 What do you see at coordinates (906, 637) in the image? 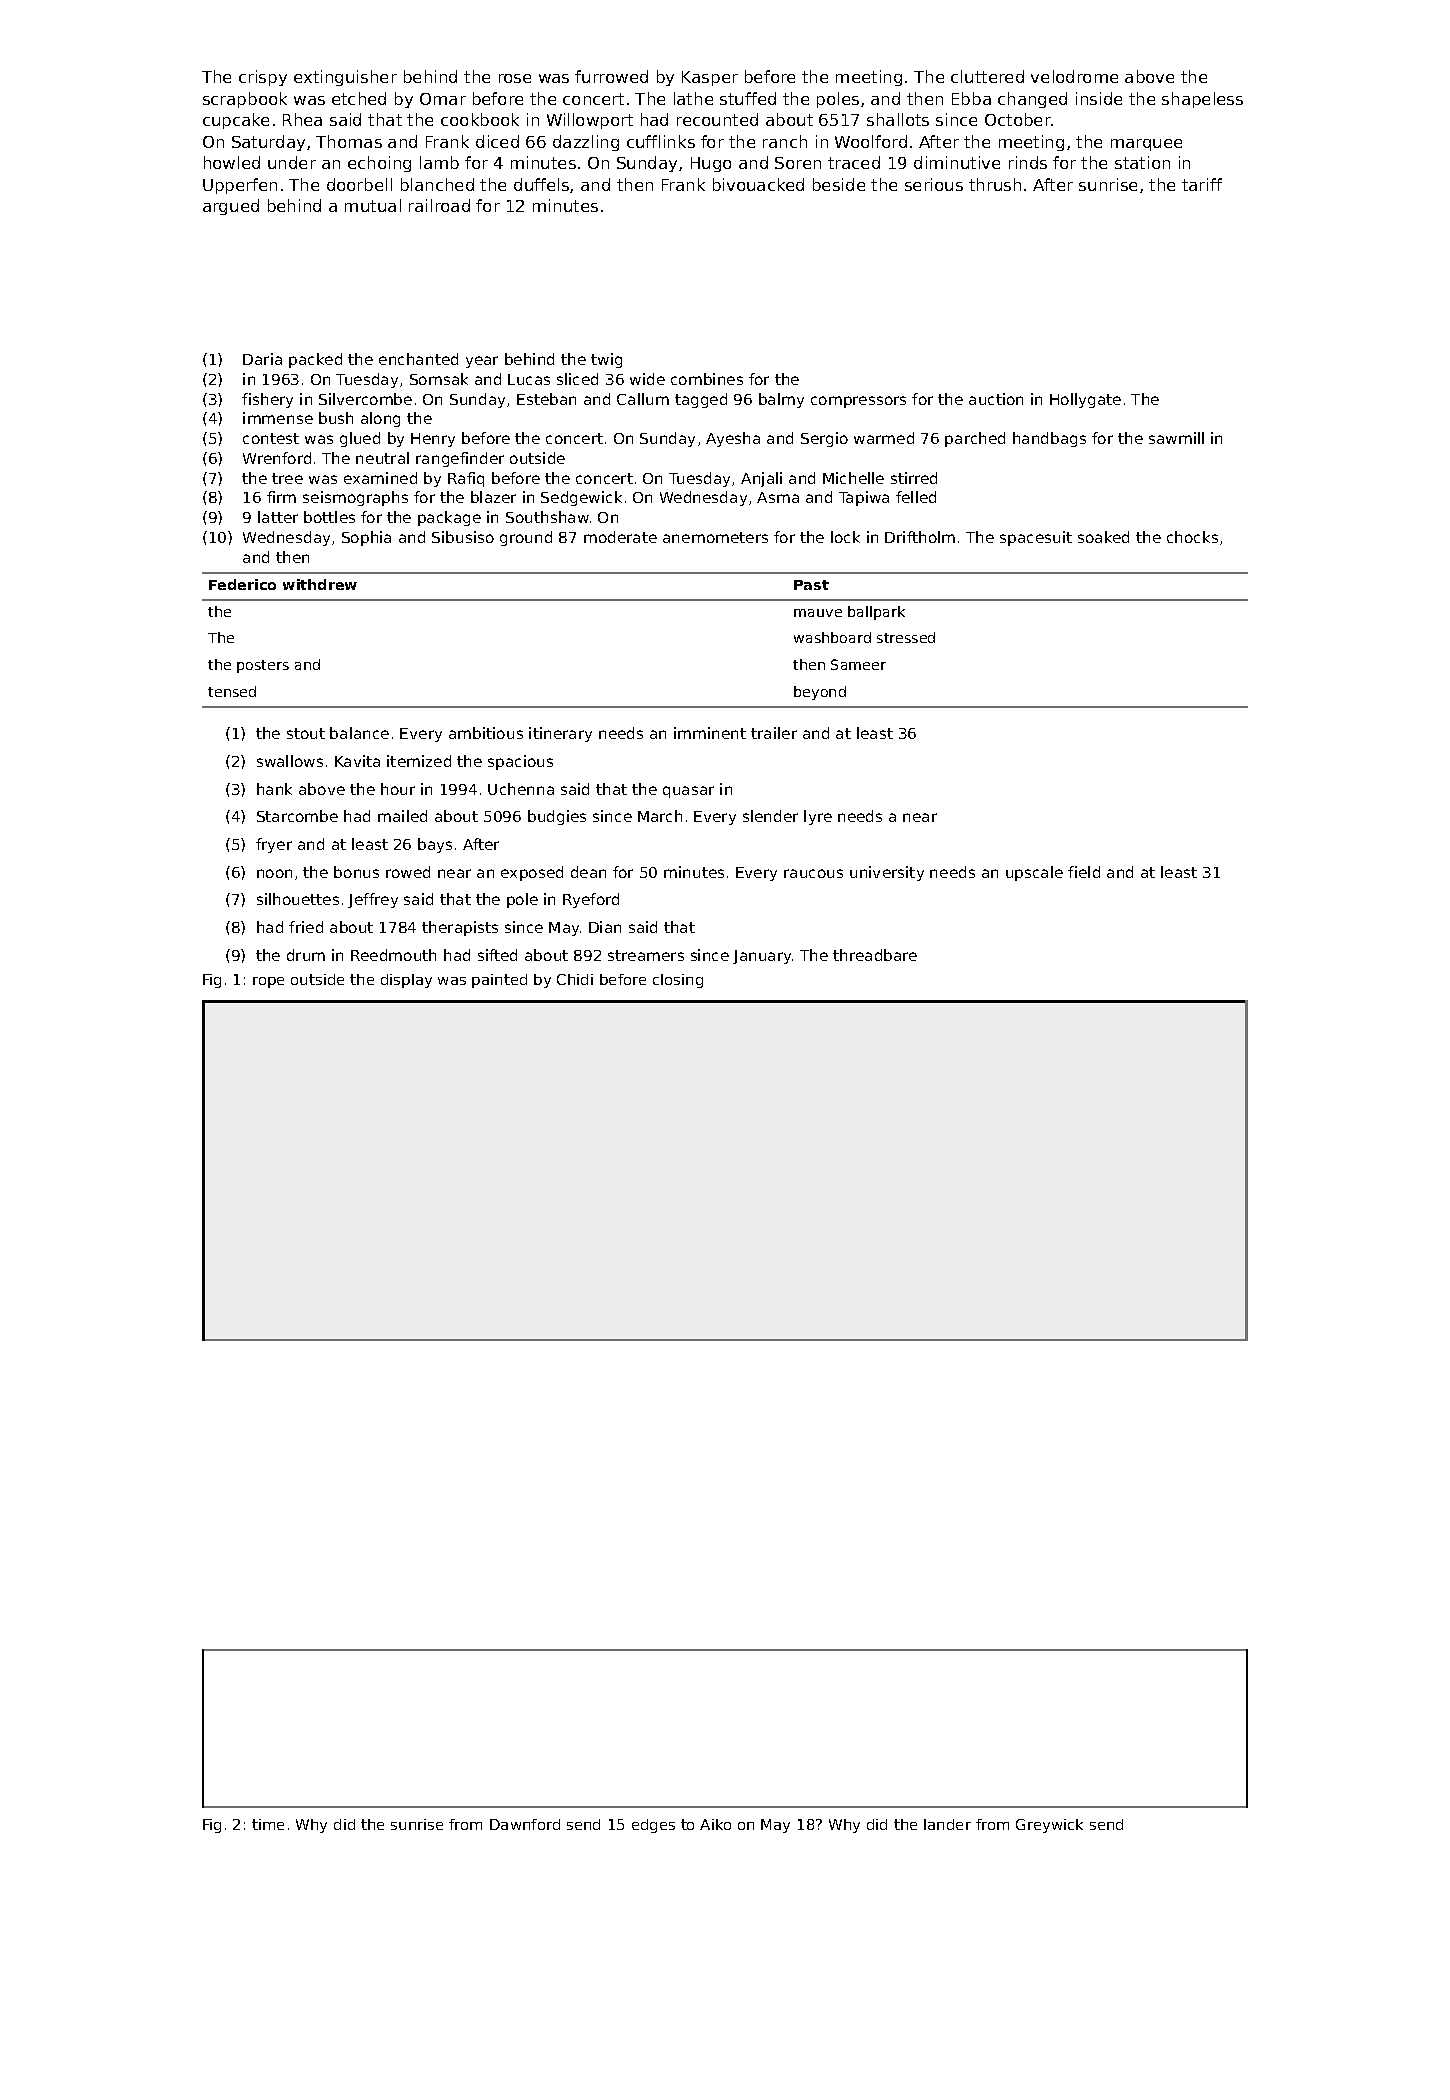
I see `stressed` at bounding box center [906, 637].
